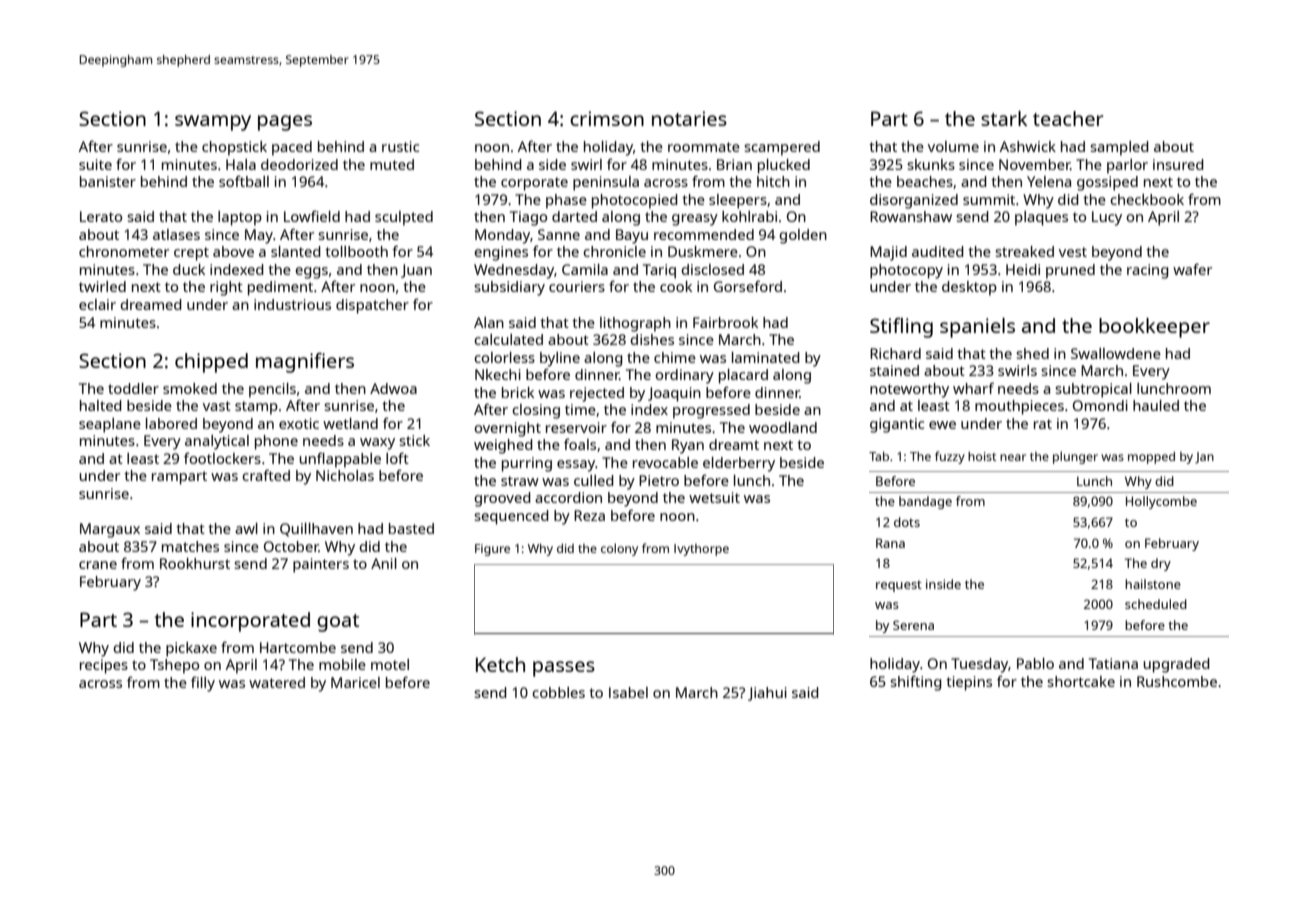 This screenshot has height=924, width=1308. Describe the element at coordinates (953, 146) in the screenshot. I see `volume` at that location.
